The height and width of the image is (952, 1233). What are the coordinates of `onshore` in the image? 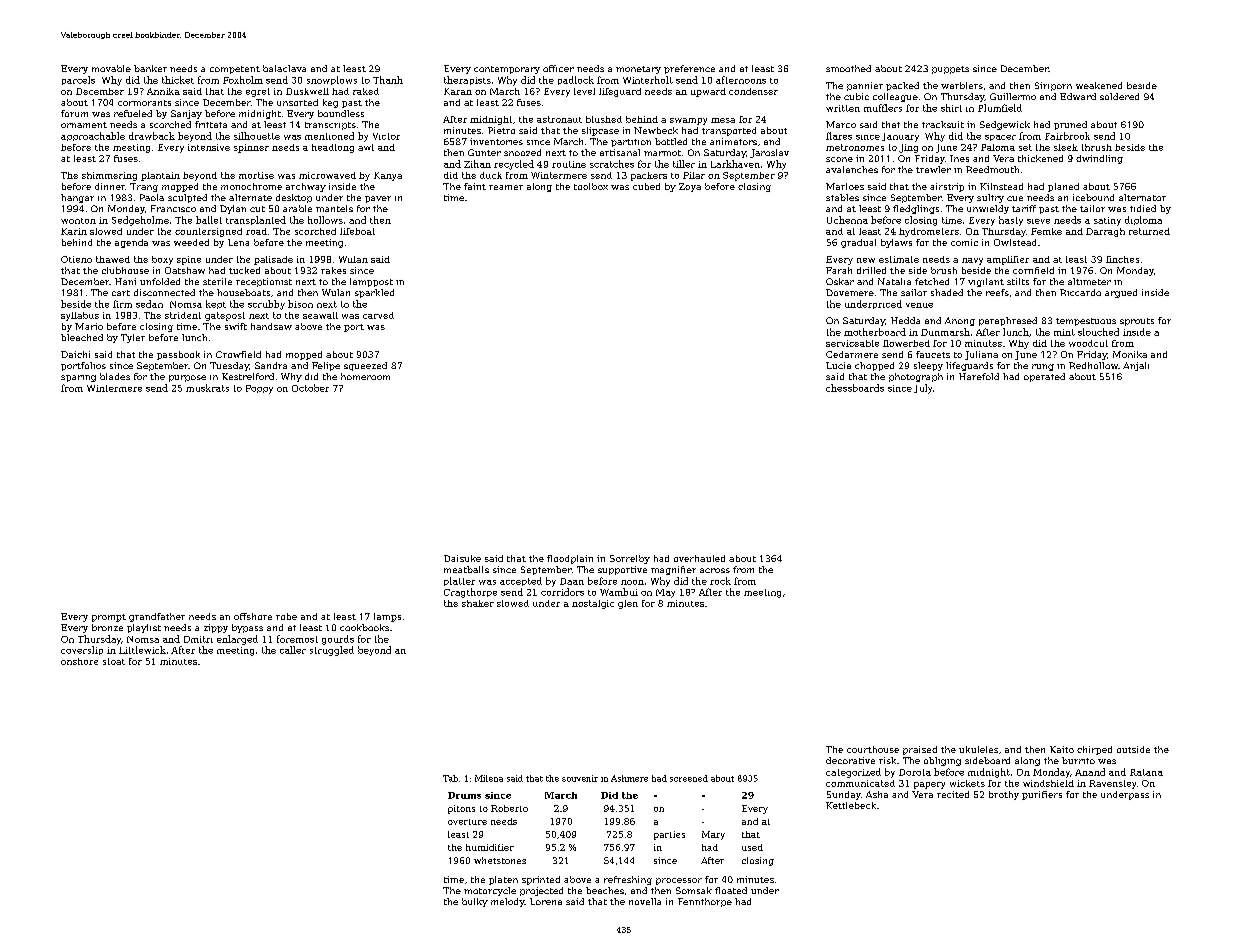 It's located at (79, 661).
